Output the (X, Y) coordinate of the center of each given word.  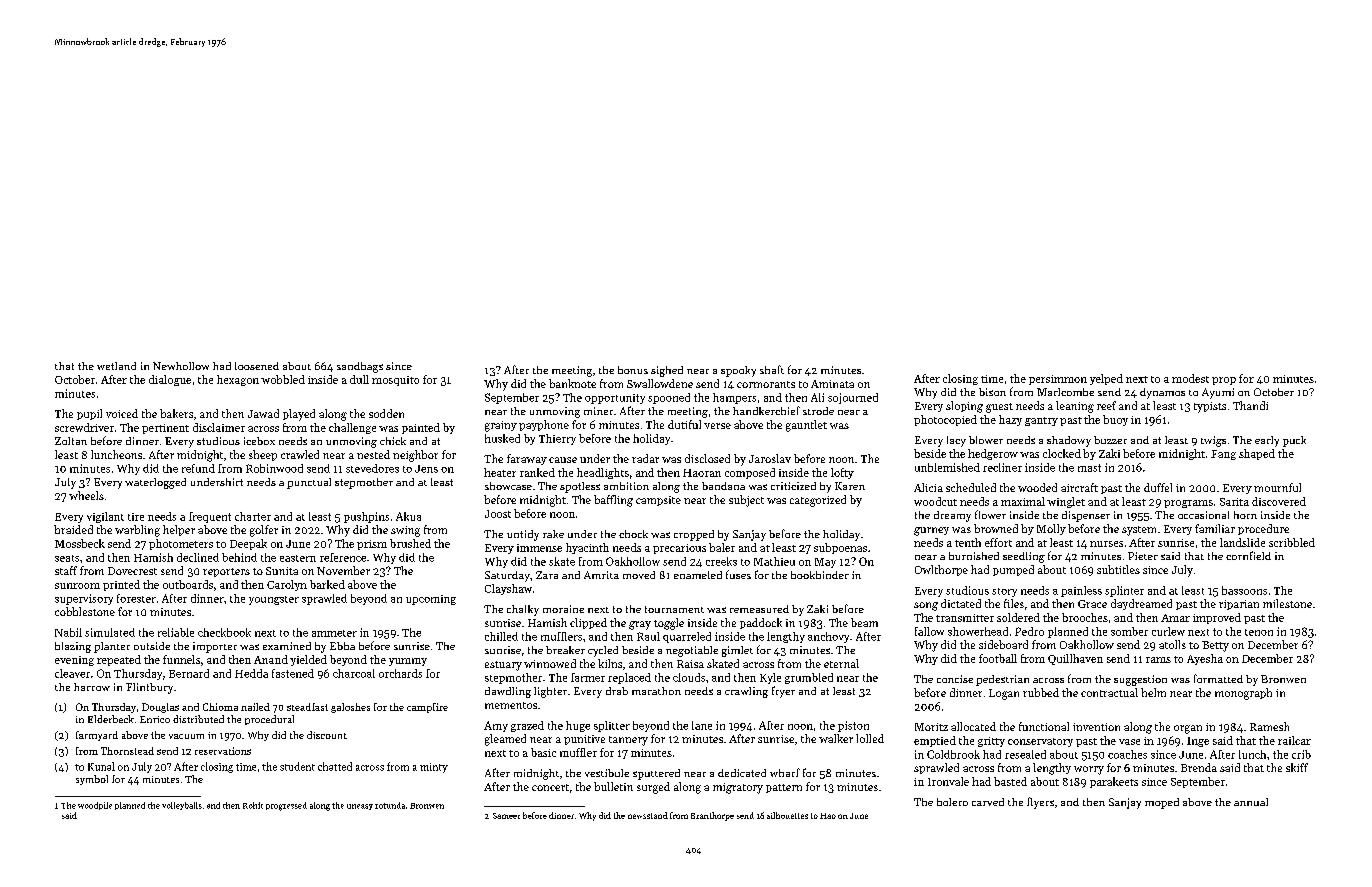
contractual (1109, 692)
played (299, 415)
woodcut (935, 501)
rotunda (390, 805)
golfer (264, 531)
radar (645, 458)
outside (152, 646)
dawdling (508, 692)
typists (1210, 407)
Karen (850, 486)
